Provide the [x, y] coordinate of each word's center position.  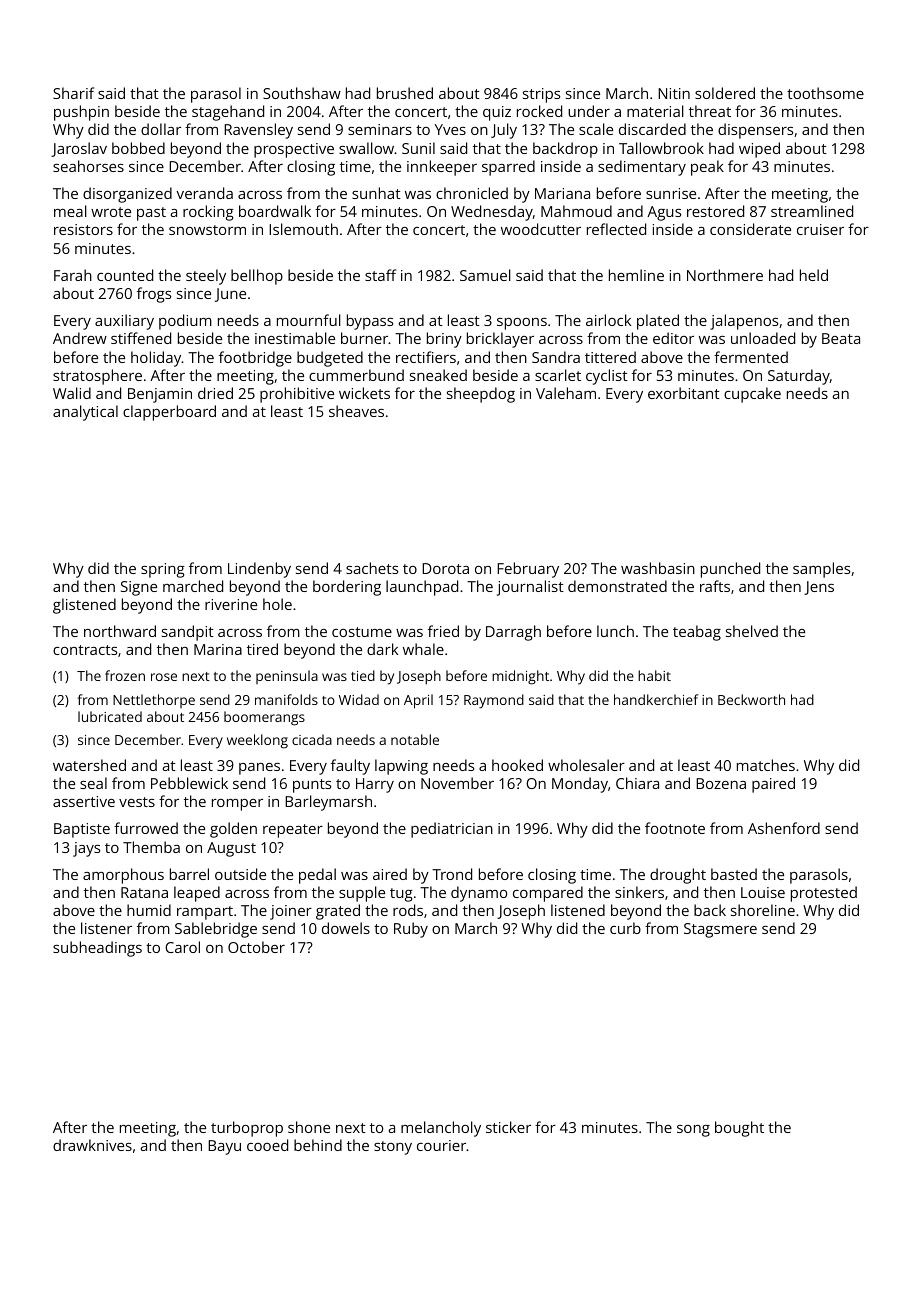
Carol [182, 947]
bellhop [257, 277]
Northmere [725, 275]
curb [625, 928]
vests [137, 802]
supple [362, 894]
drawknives [92, 1145]
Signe [139, 588]
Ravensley [258, 131]
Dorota [445, 568]
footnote [675, 828]
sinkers [639, 892]
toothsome [825, 93]
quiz [497, 113]
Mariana [562, 193]
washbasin [658, 568]
